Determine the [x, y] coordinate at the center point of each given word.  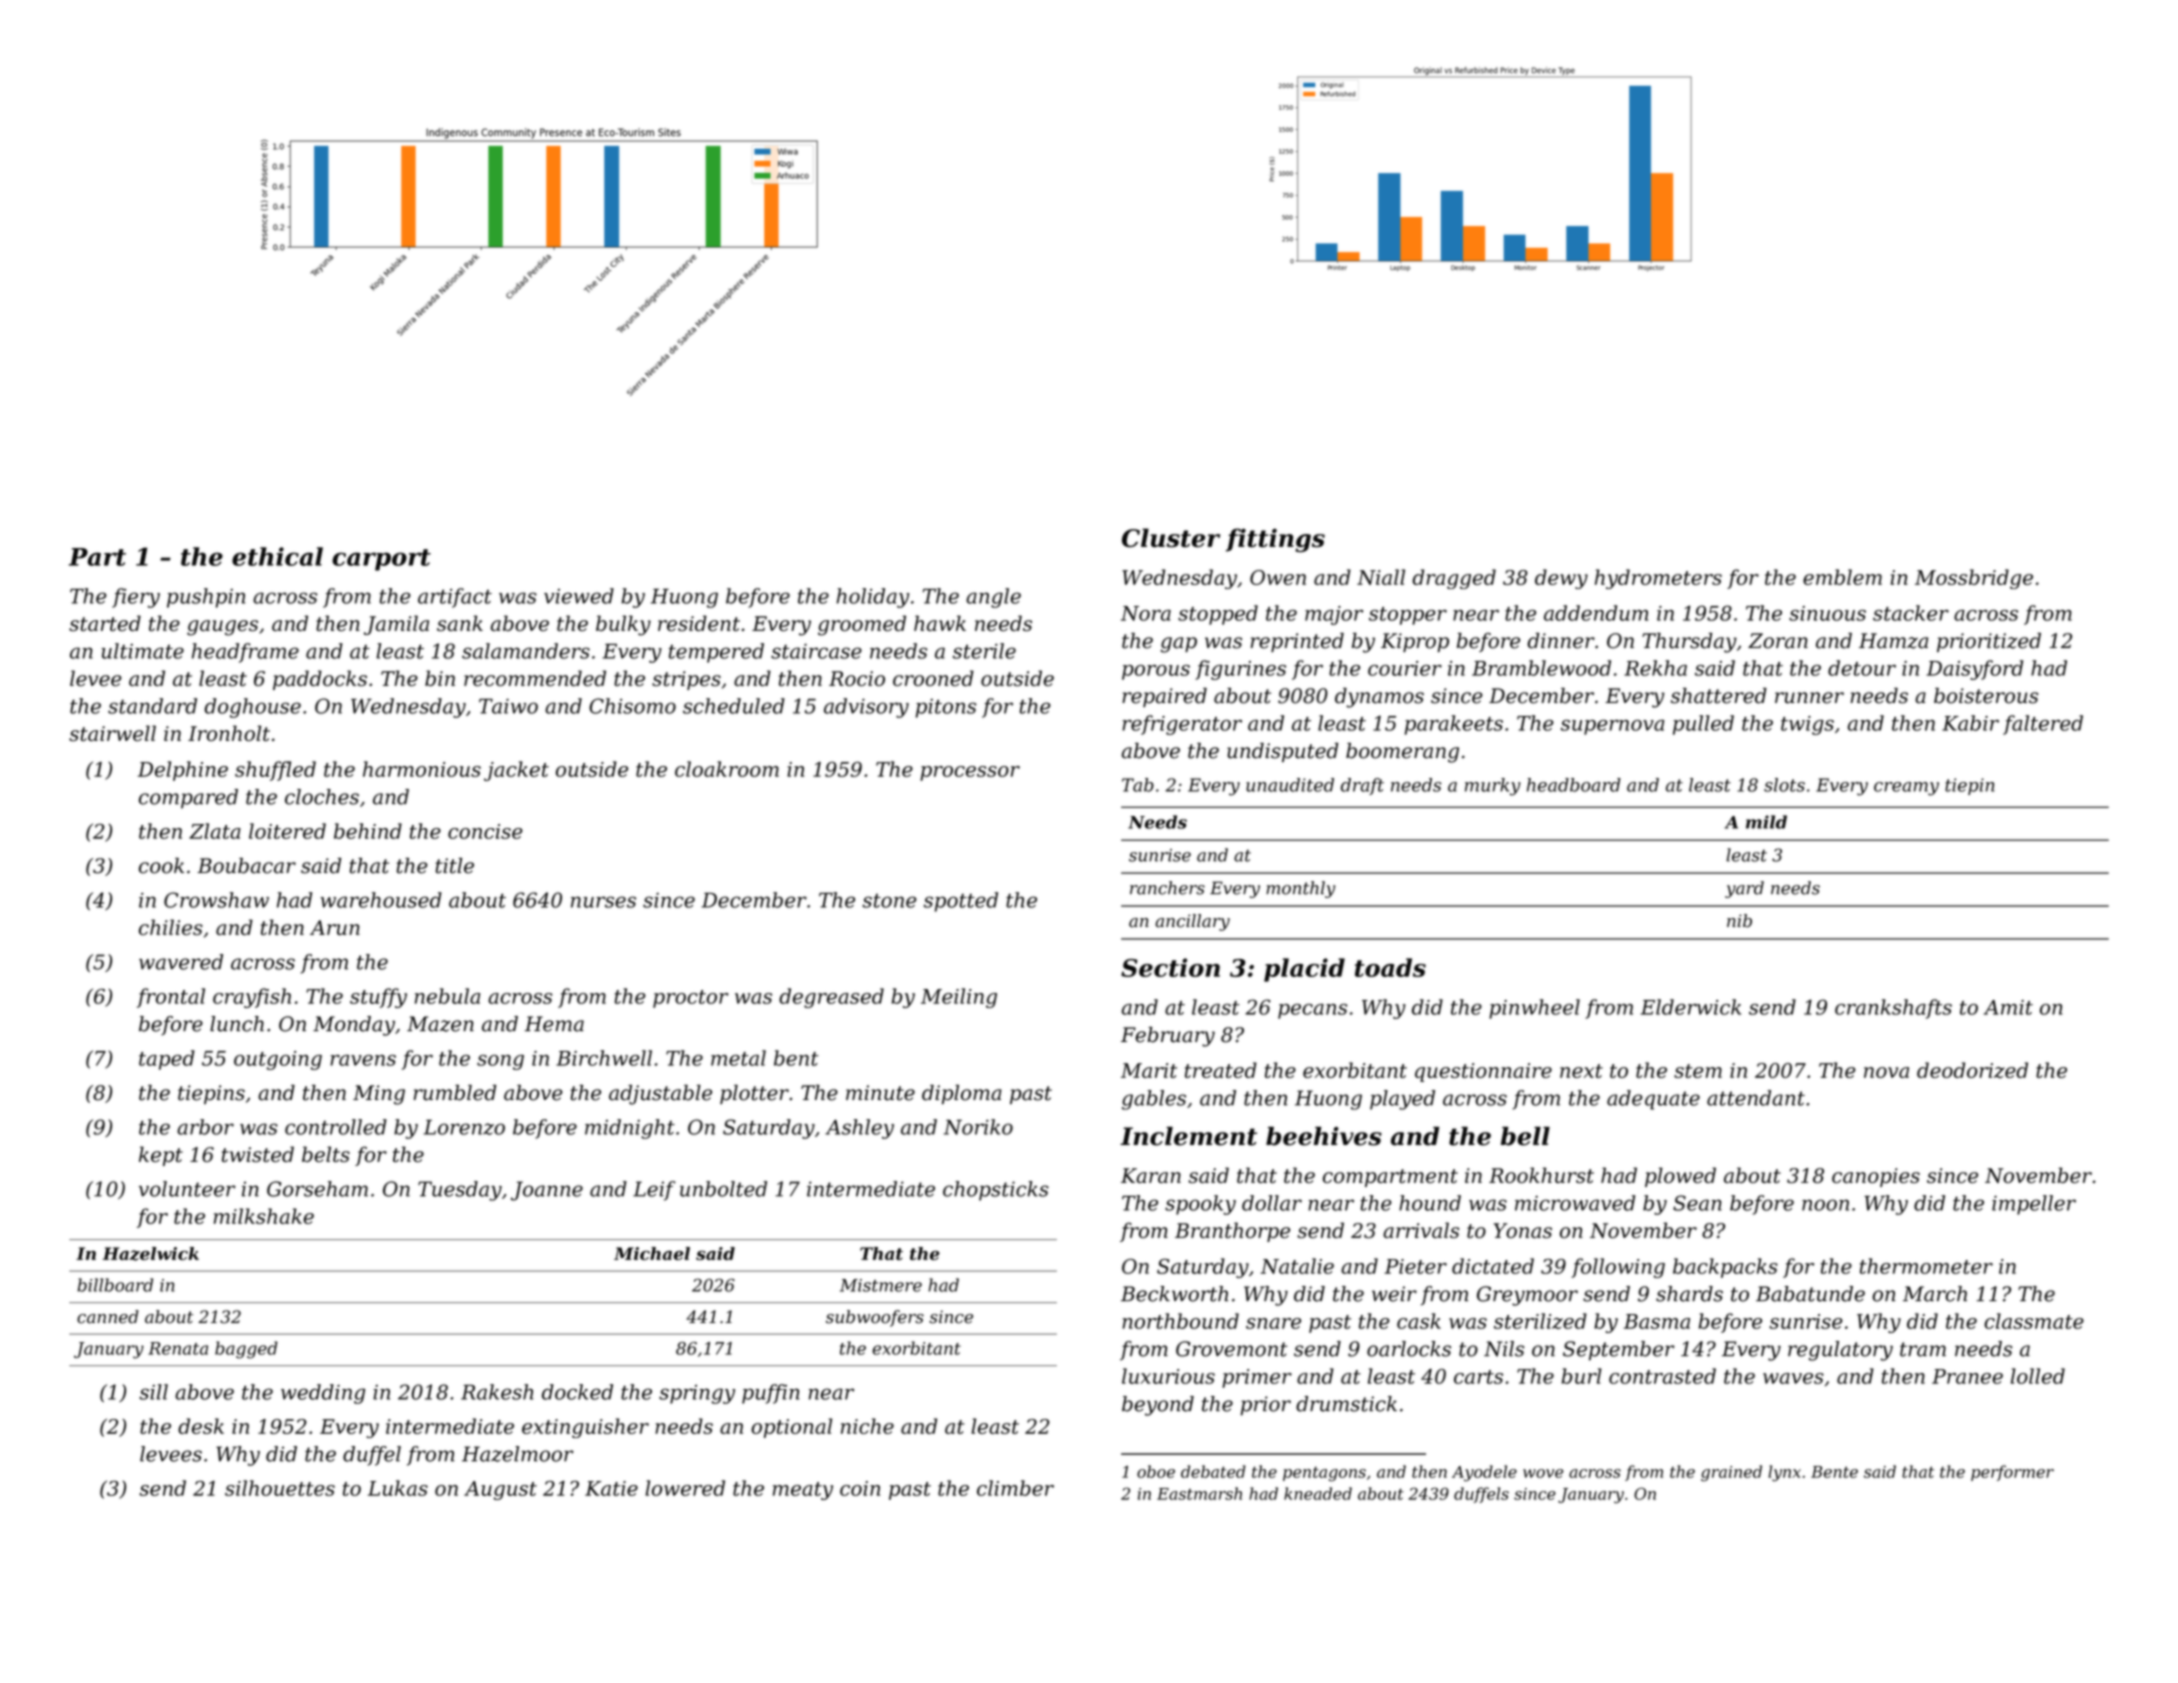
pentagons [1324, 1474]
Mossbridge [1974, 579]
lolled [2038, 1376]
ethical [277, 556]
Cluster [1171, 537]
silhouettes [280, 1488]
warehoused [381, 900]
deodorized [1972, 1070]
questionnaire [1483, 1072]
